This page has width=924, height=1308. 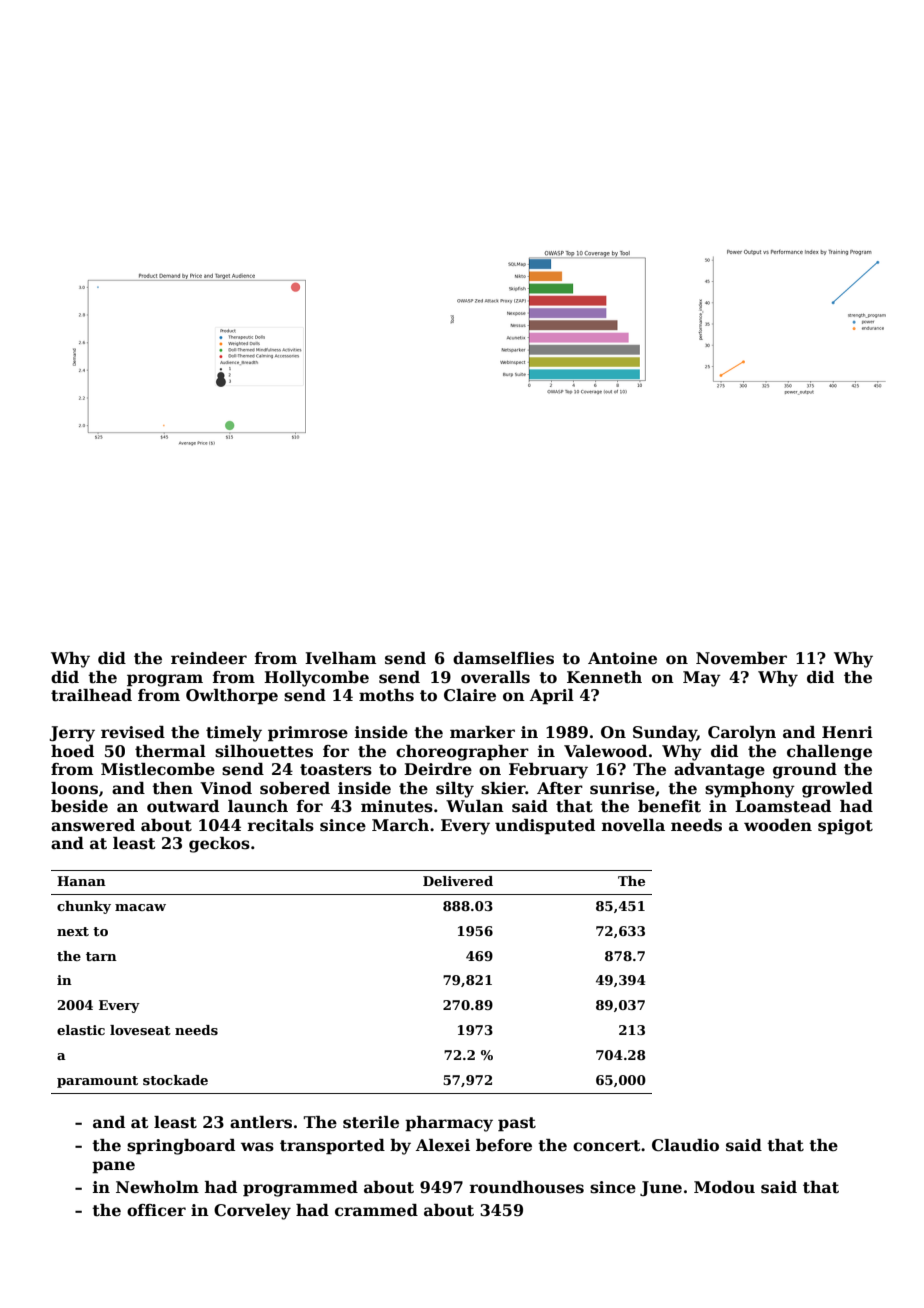 I want to click on reindeer, so click(x=209, y=658).
